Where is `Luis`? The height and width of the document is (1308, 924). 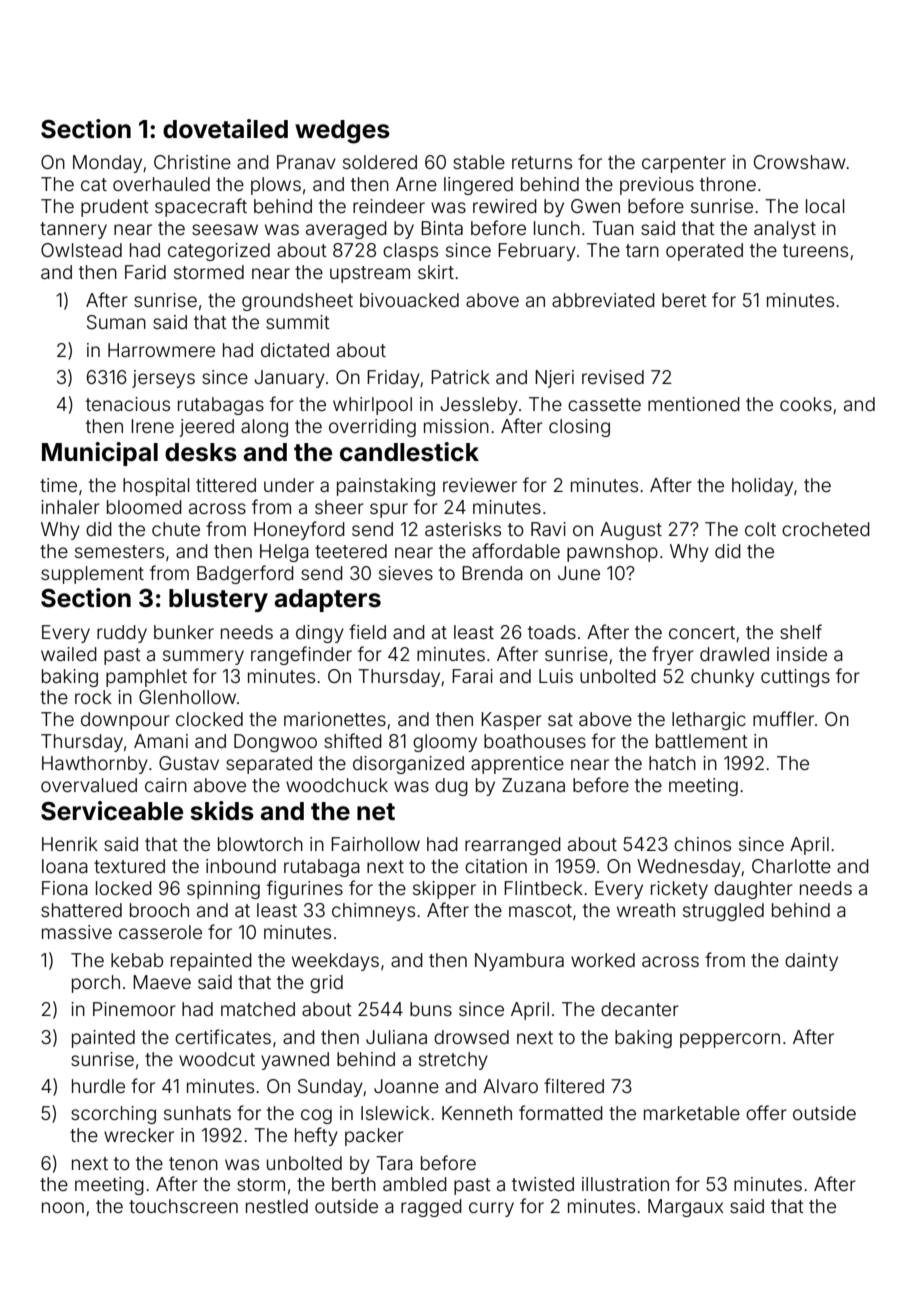
Luis is located at coordinates (556, 676).
